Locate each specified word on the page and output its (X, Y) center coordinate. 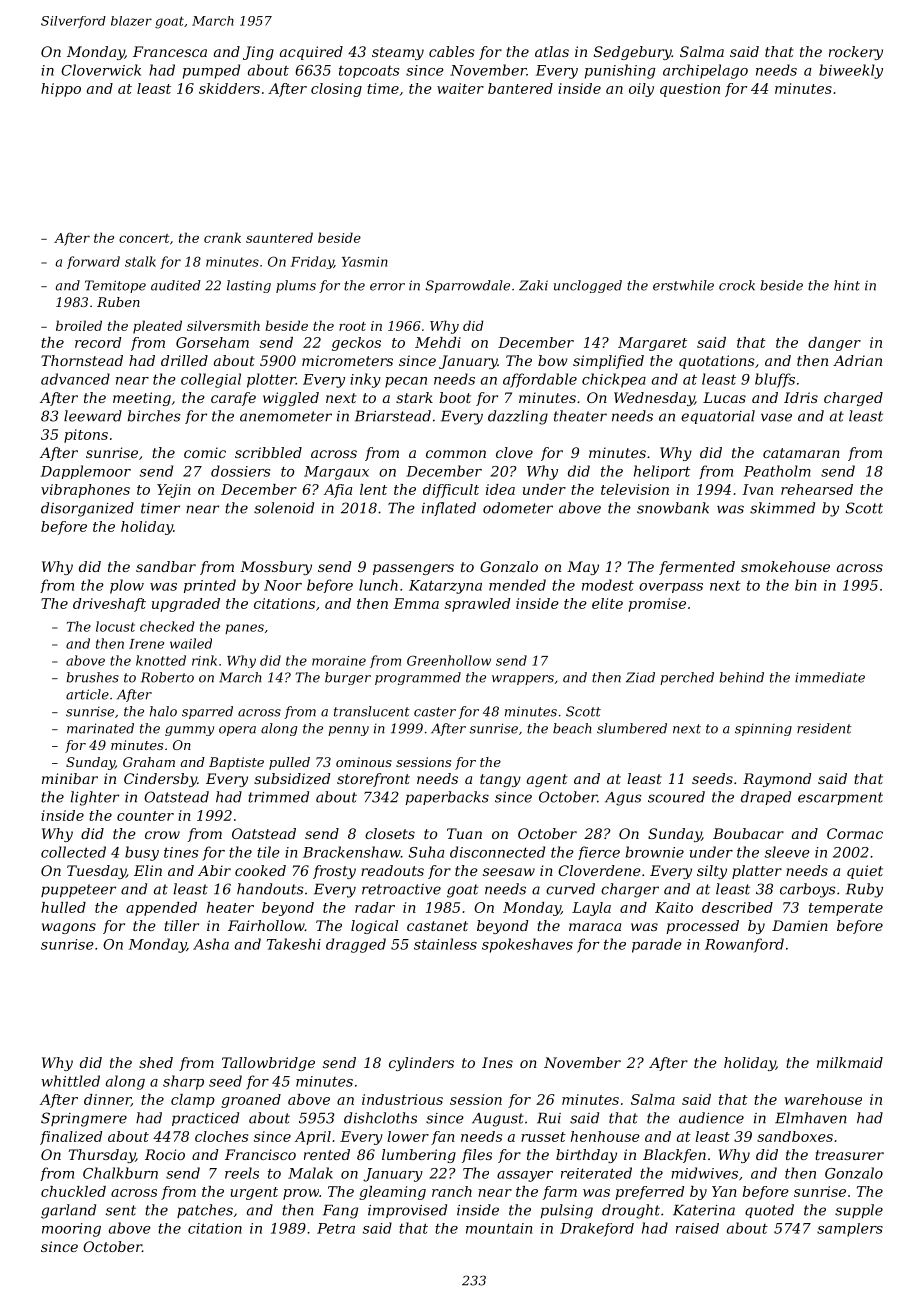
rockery (856, 53)
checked (167, 626)
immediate (830, 677)
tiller (181, 925)
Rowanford (744, 945)
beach (572, 728)
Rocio (165, 1154)
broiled (79, 325)
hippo (61, 90)
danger (834, 344)
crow (162, 835)
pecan (406, 382)
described (737, 907)
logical (374, 927)
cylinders (421, 1064)
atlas (552, 51)
